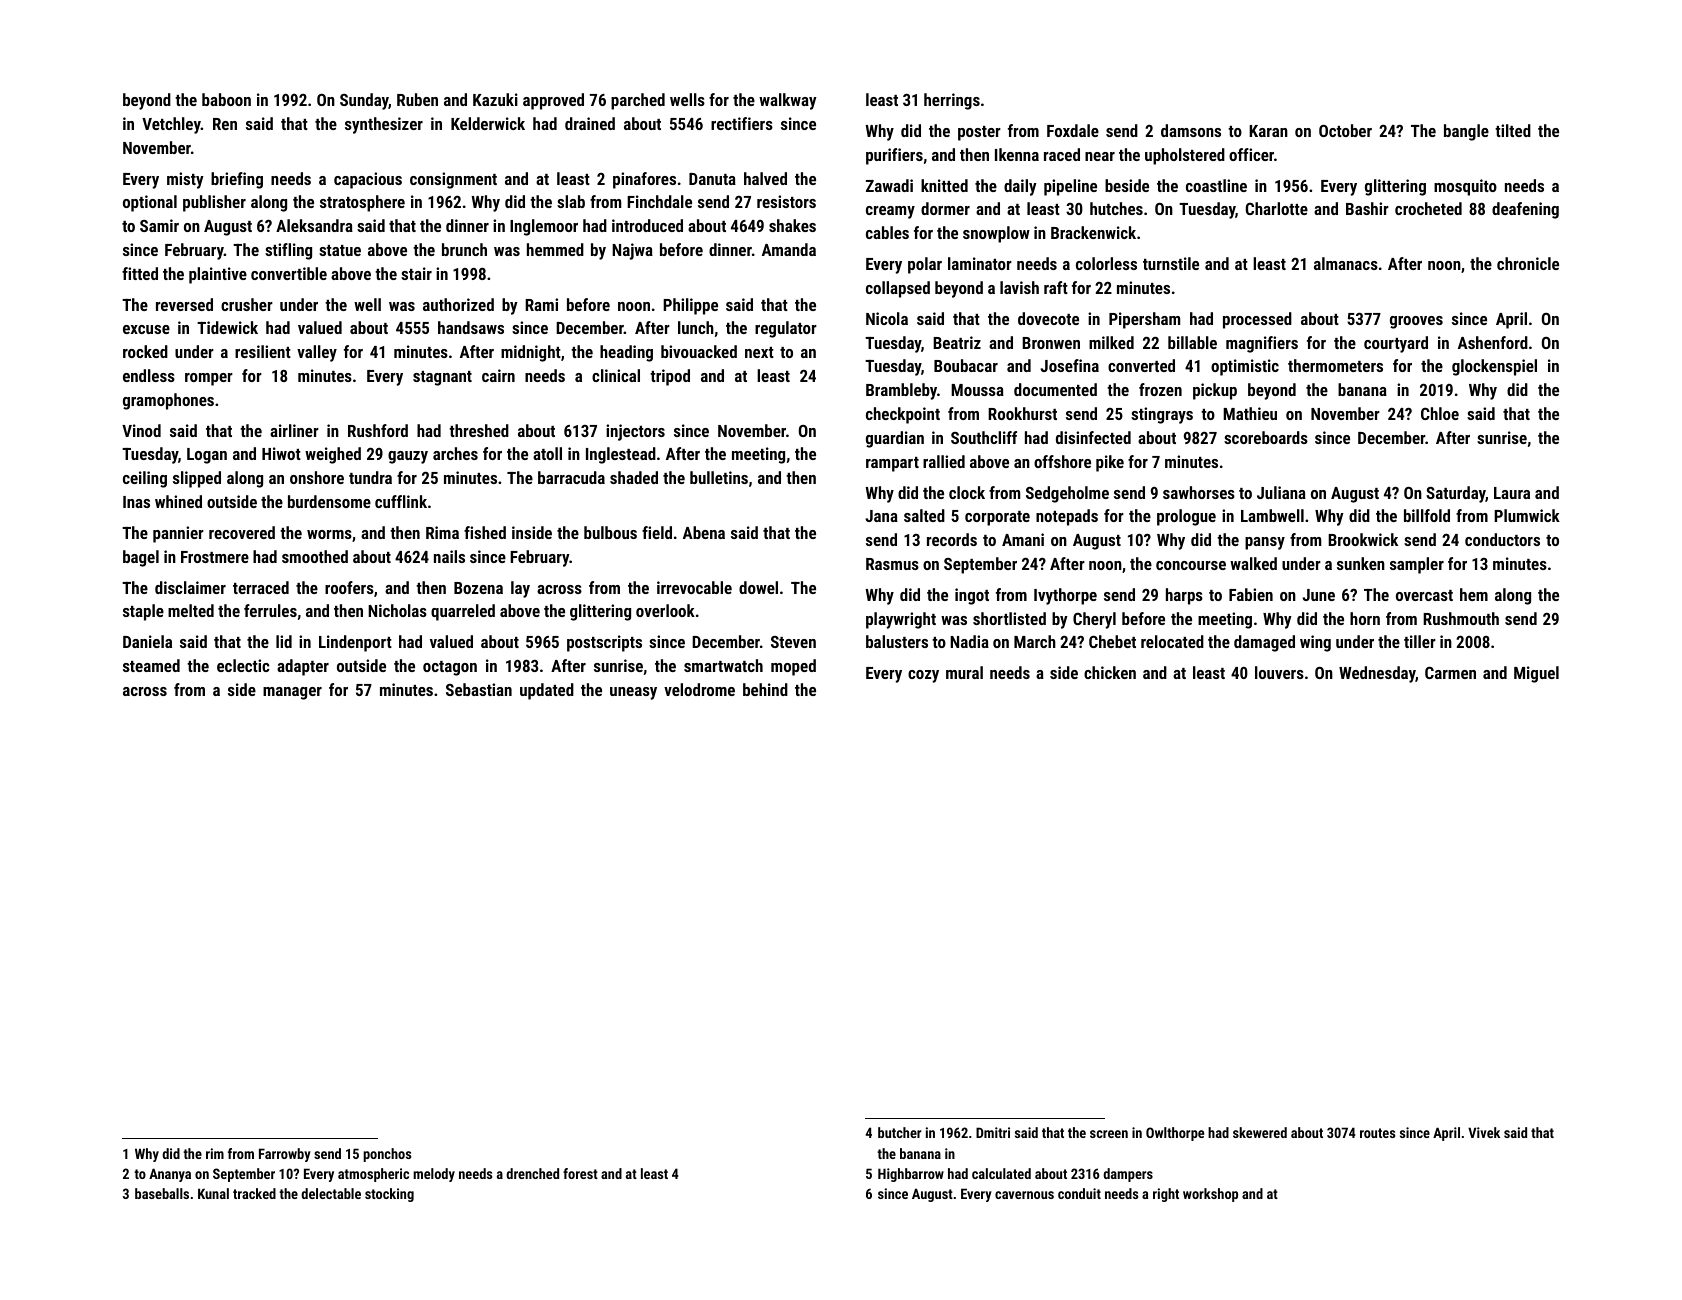 This screenshot has height=1300, width=1682. What do you see at coordinates (218, 275) in the screenshot?
I see `plaintive` at bounding box center [218, 275].
